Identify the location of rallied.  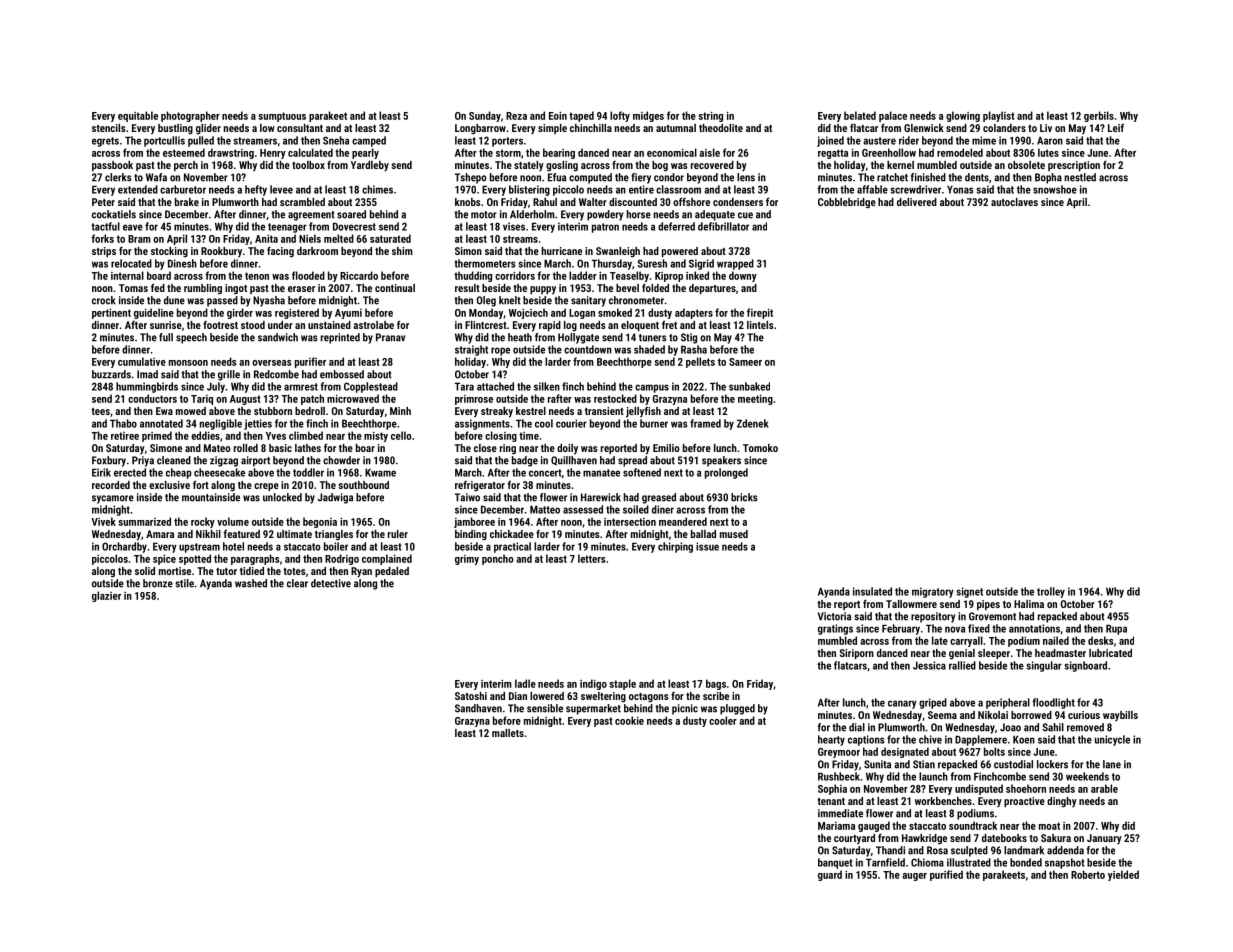
(962, 665).
